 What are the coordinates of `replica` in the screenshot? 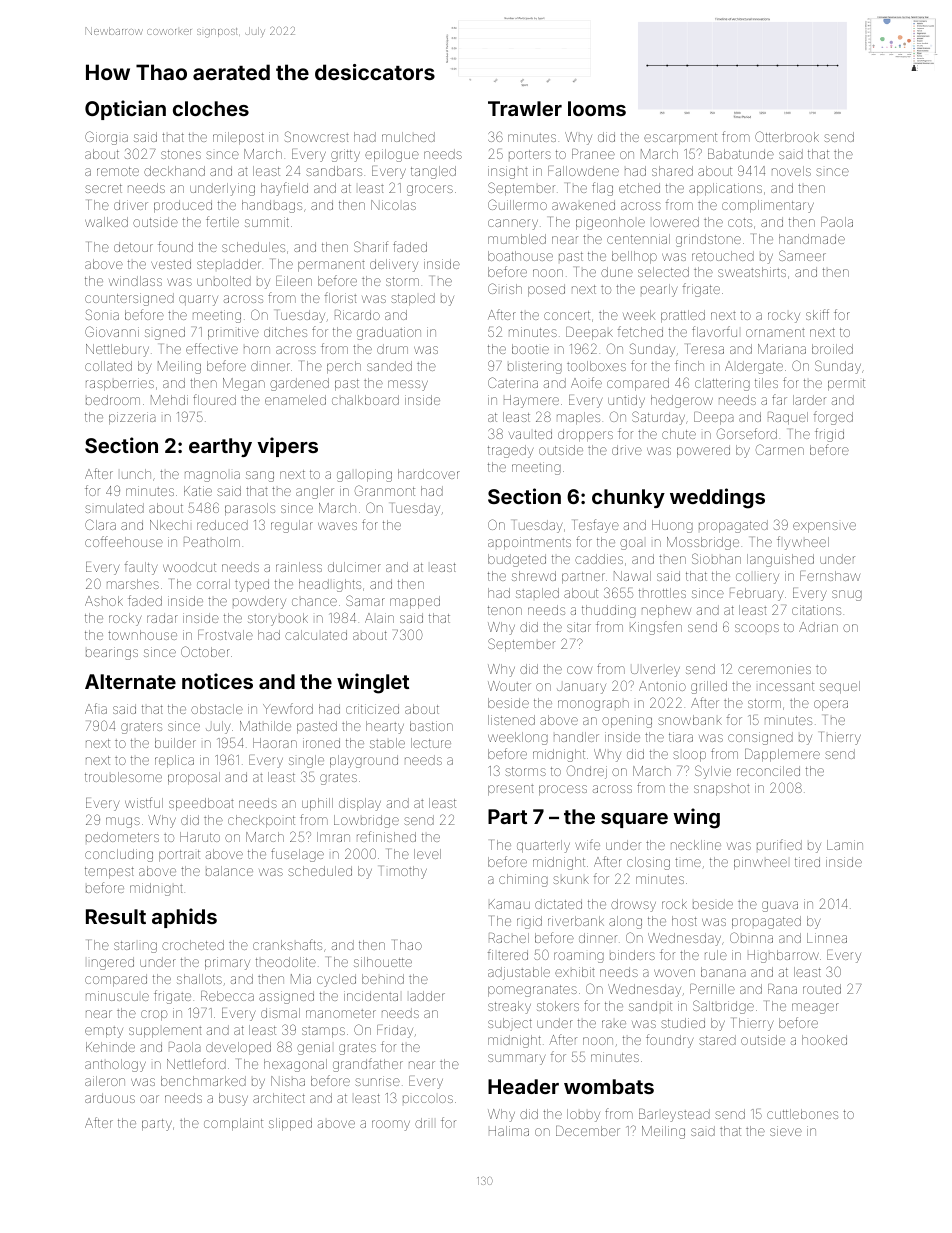 It's located at (174, 761).
